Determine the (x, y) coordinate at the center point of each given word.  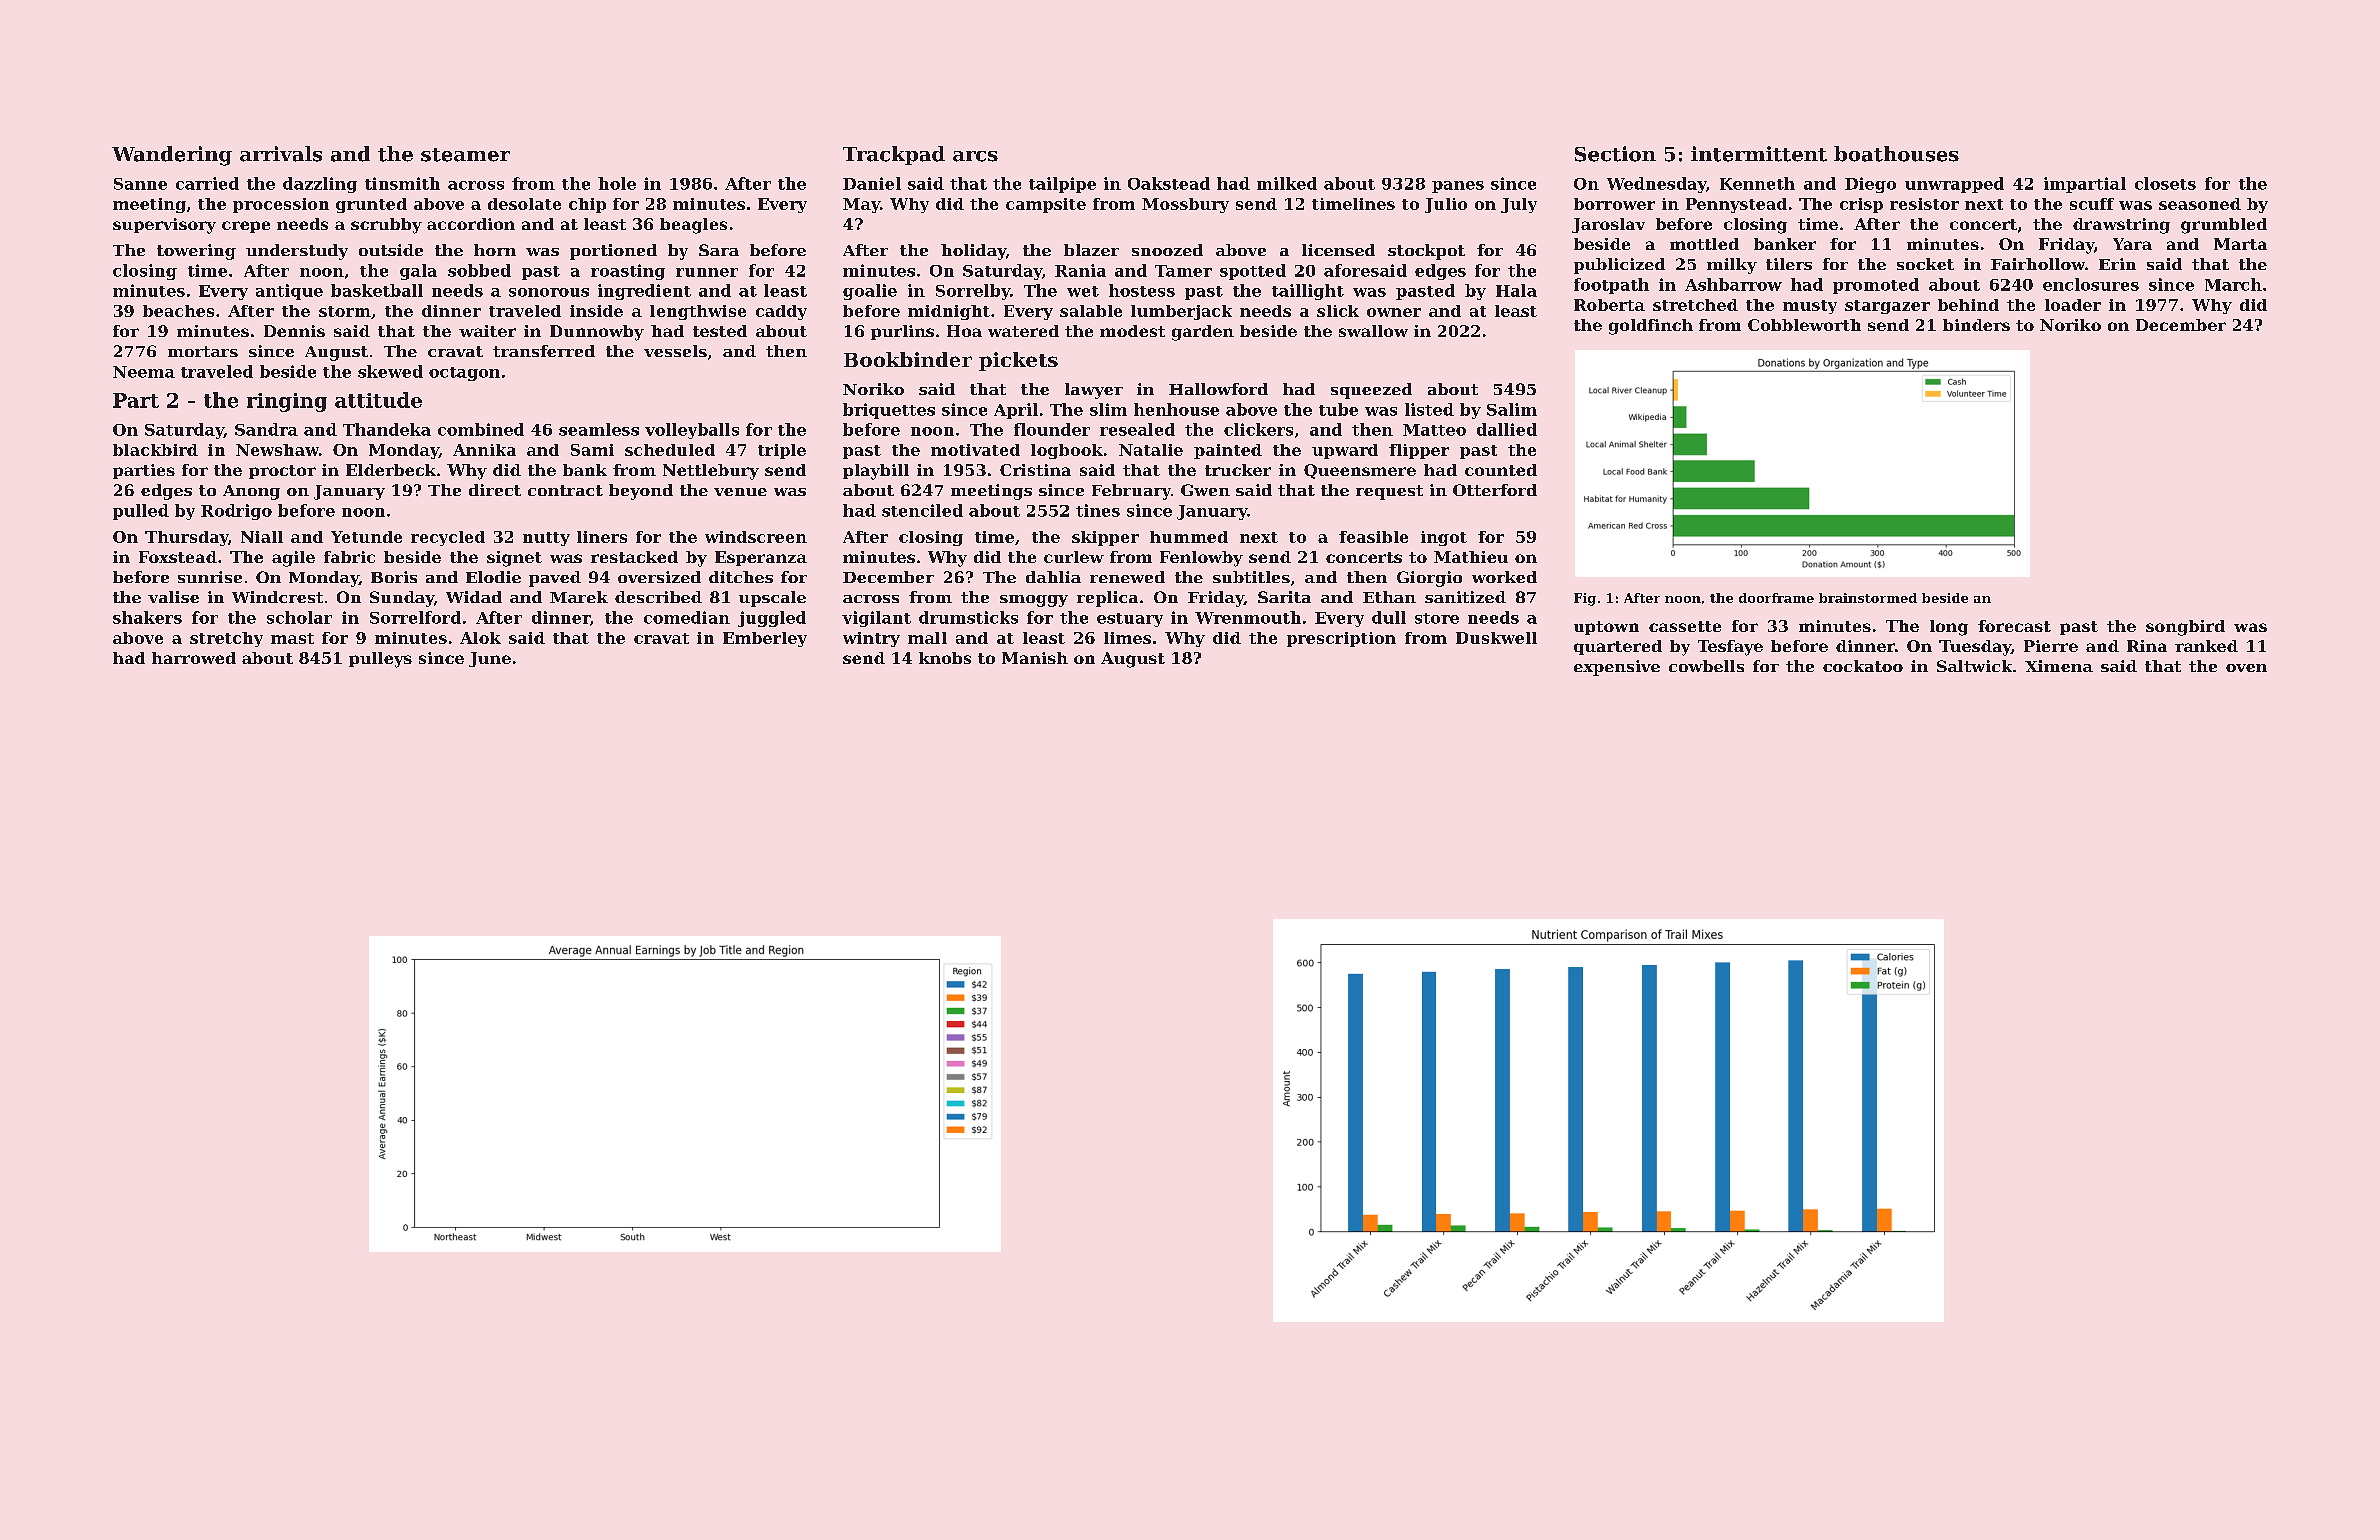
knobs (945, 658)
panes (1458, 187)
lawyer (1094, 391)
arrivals (281, 154)
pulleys (380, 660)
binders (1976, 325)
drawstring (2121, 226)
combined (481, 429)
